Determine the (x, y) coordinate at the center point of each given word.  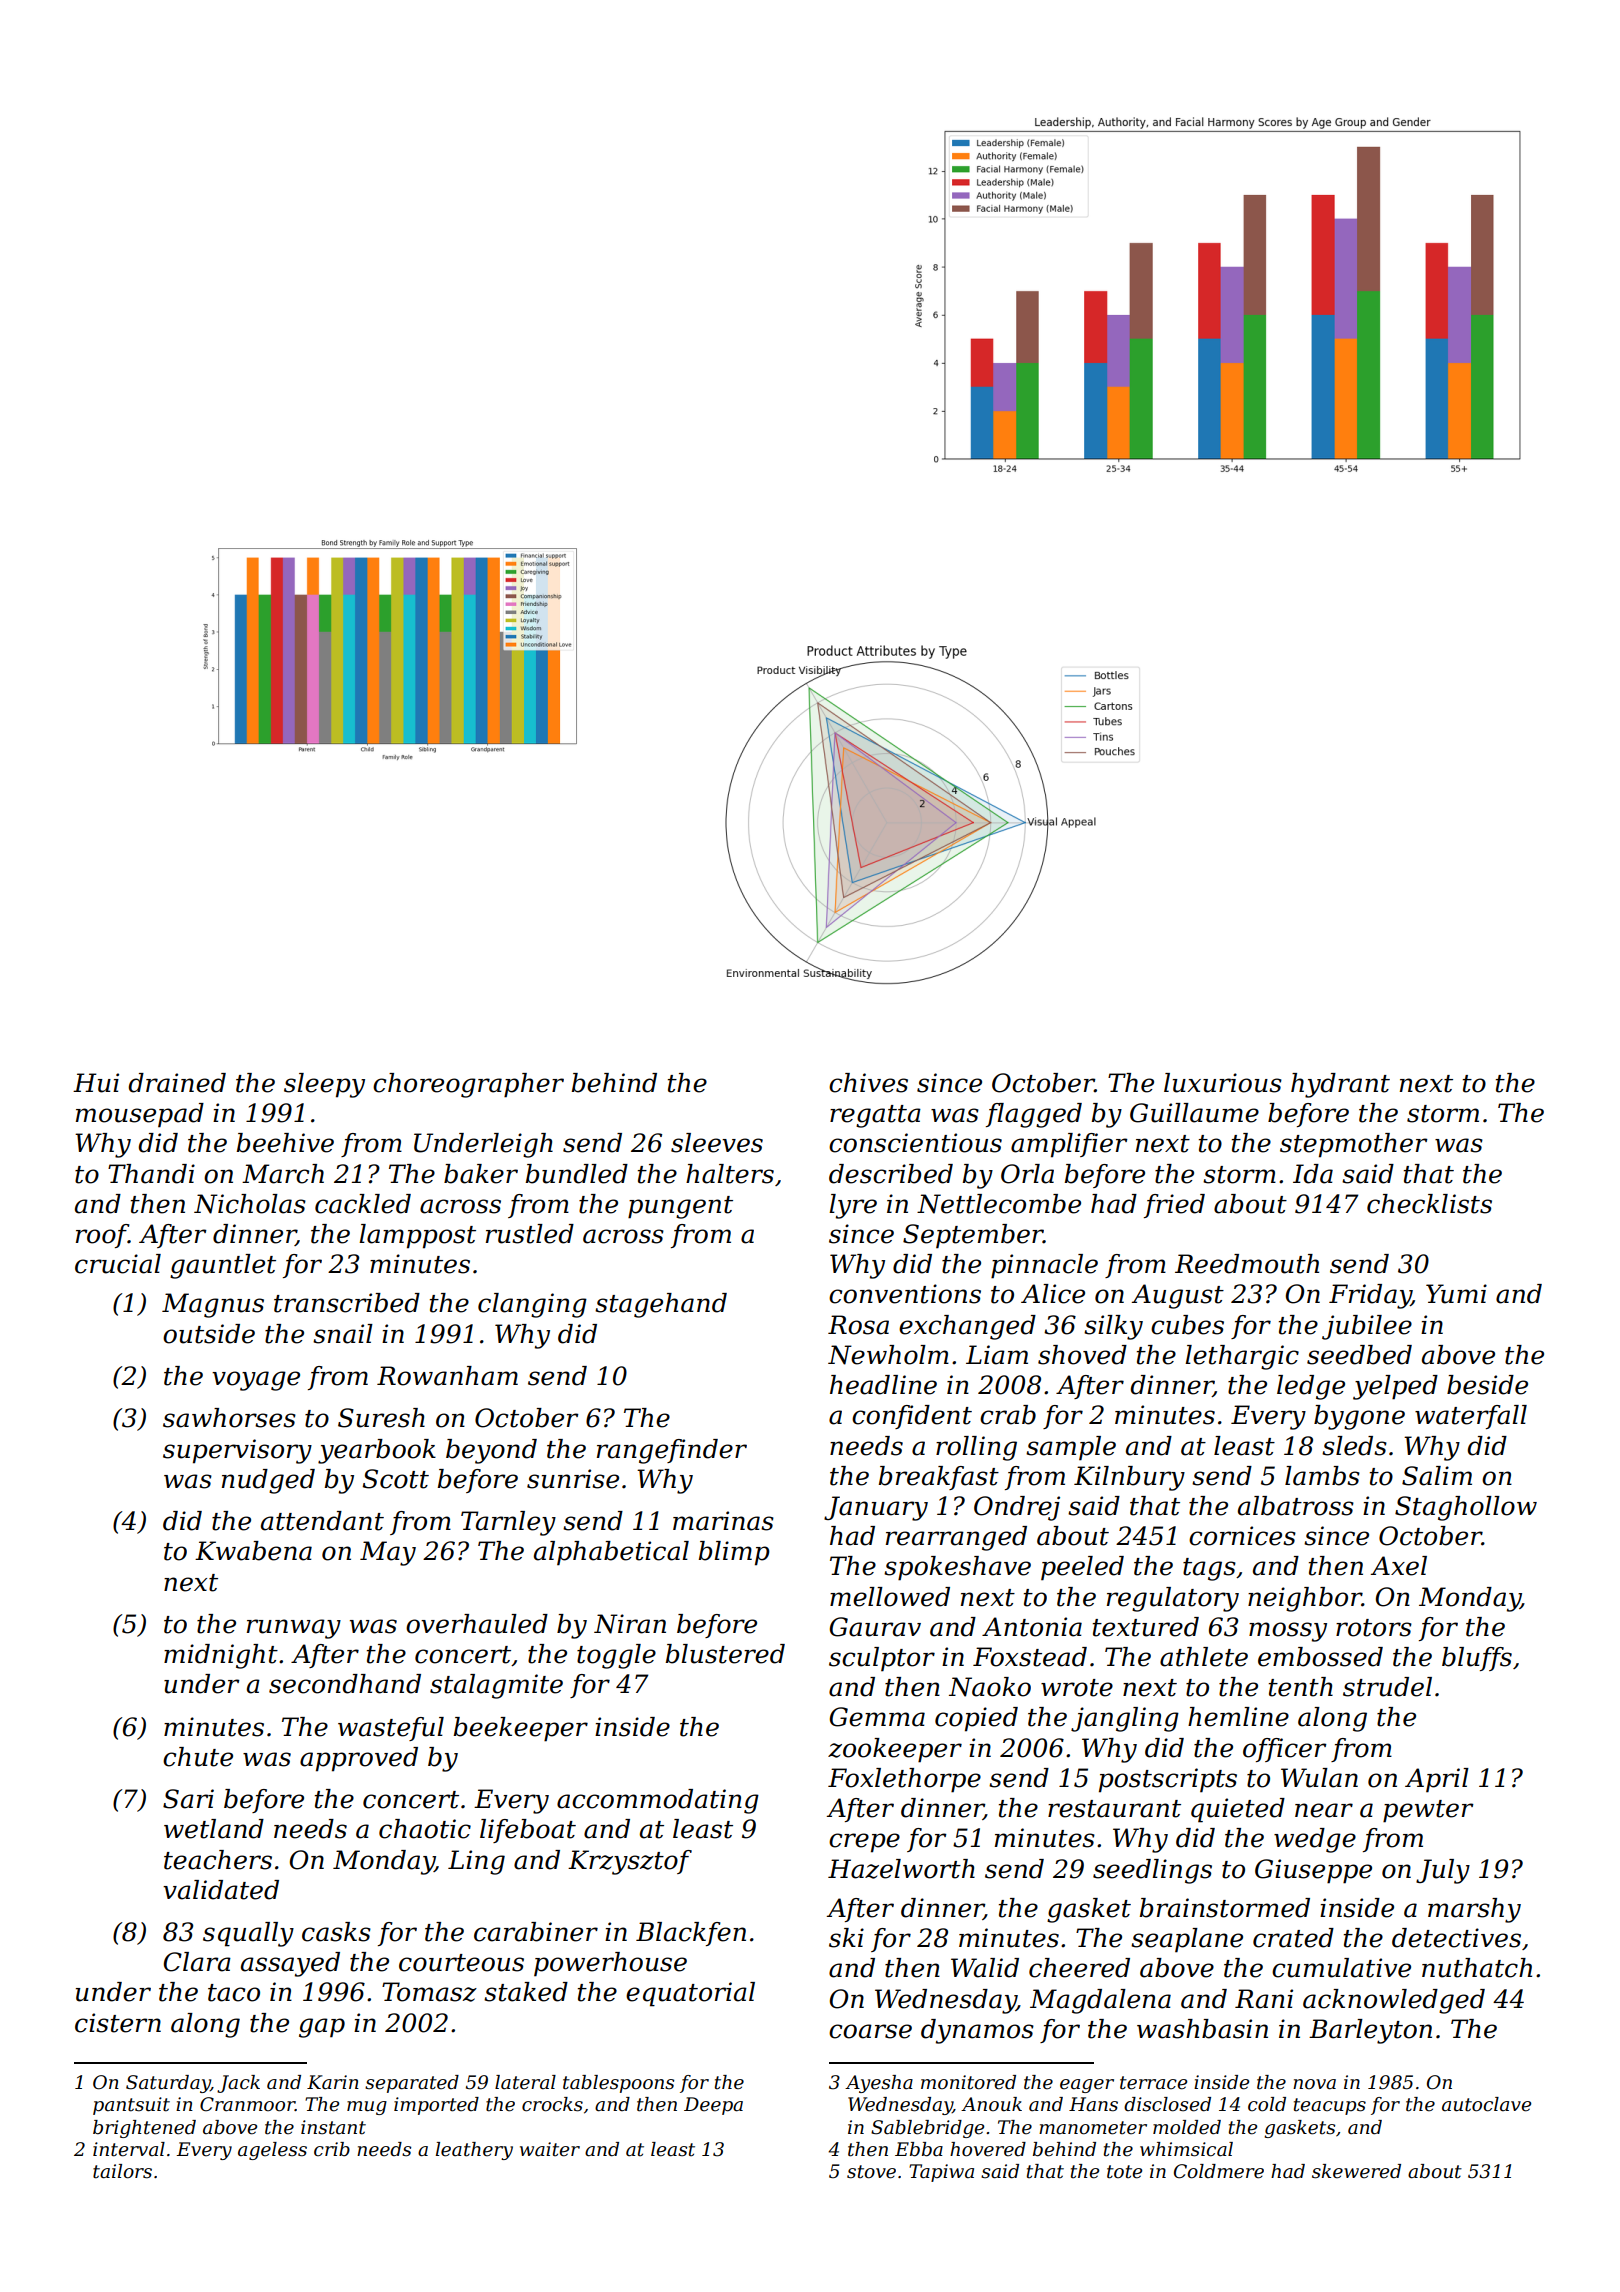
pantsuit (131, 2106)
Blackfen (691, 1934)
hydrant (1340, 1085)
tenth (1301, 1687)
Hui (96, 1083)
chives (868, 1083)
